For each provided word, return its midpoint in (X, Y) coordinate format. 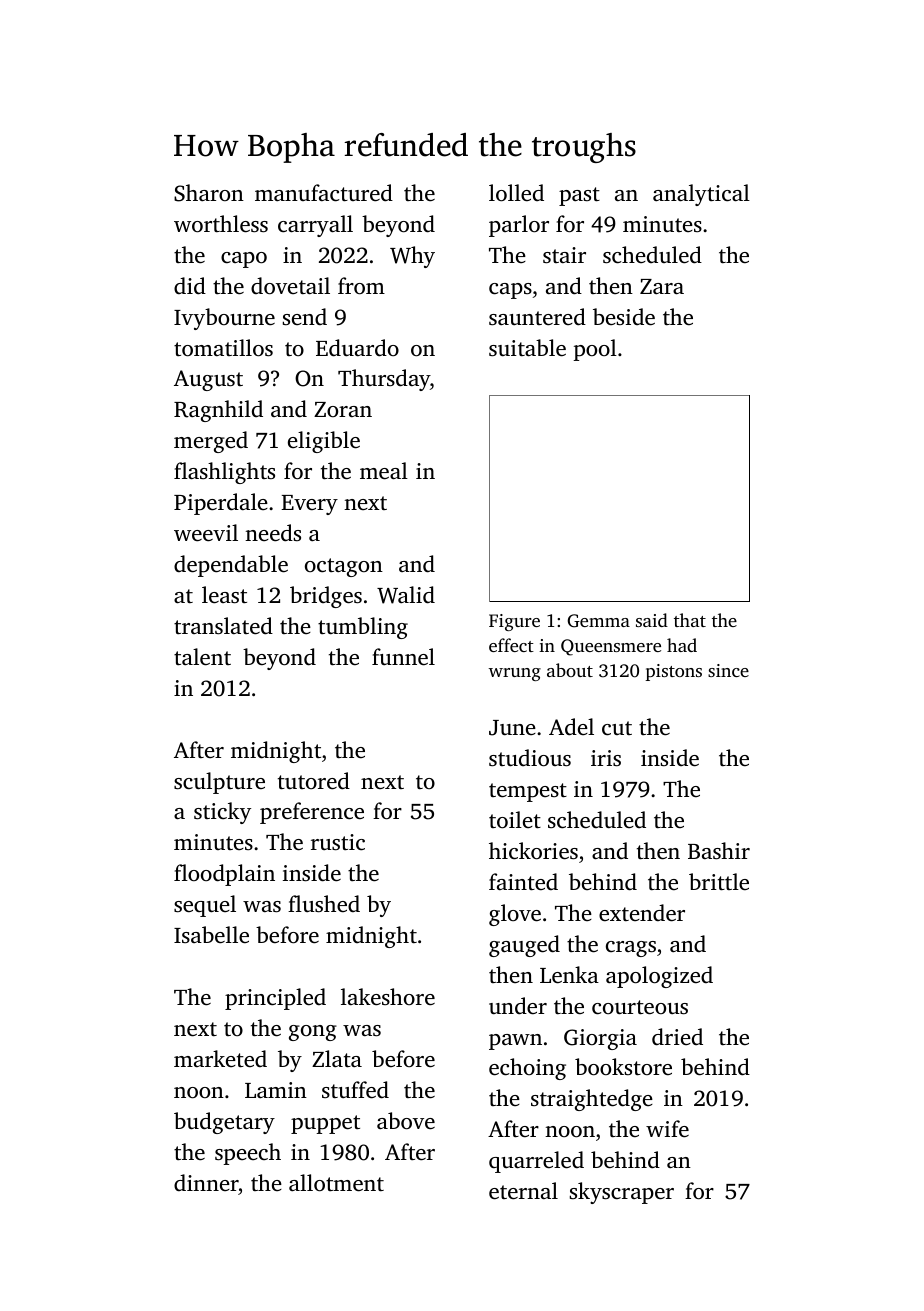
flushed (324, 904)
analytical (701, 195)
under (518, 1006)
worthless (221, 224)
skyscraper (622, 1193)
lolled (516, 193)
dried (677, 1037)
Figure (514, 622)
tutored (314, 781)
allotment (336, 1183)
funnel (403, 657)
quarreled (536, 1162)
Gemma (599, 621)
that (690, 620)
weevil (206, 533)
